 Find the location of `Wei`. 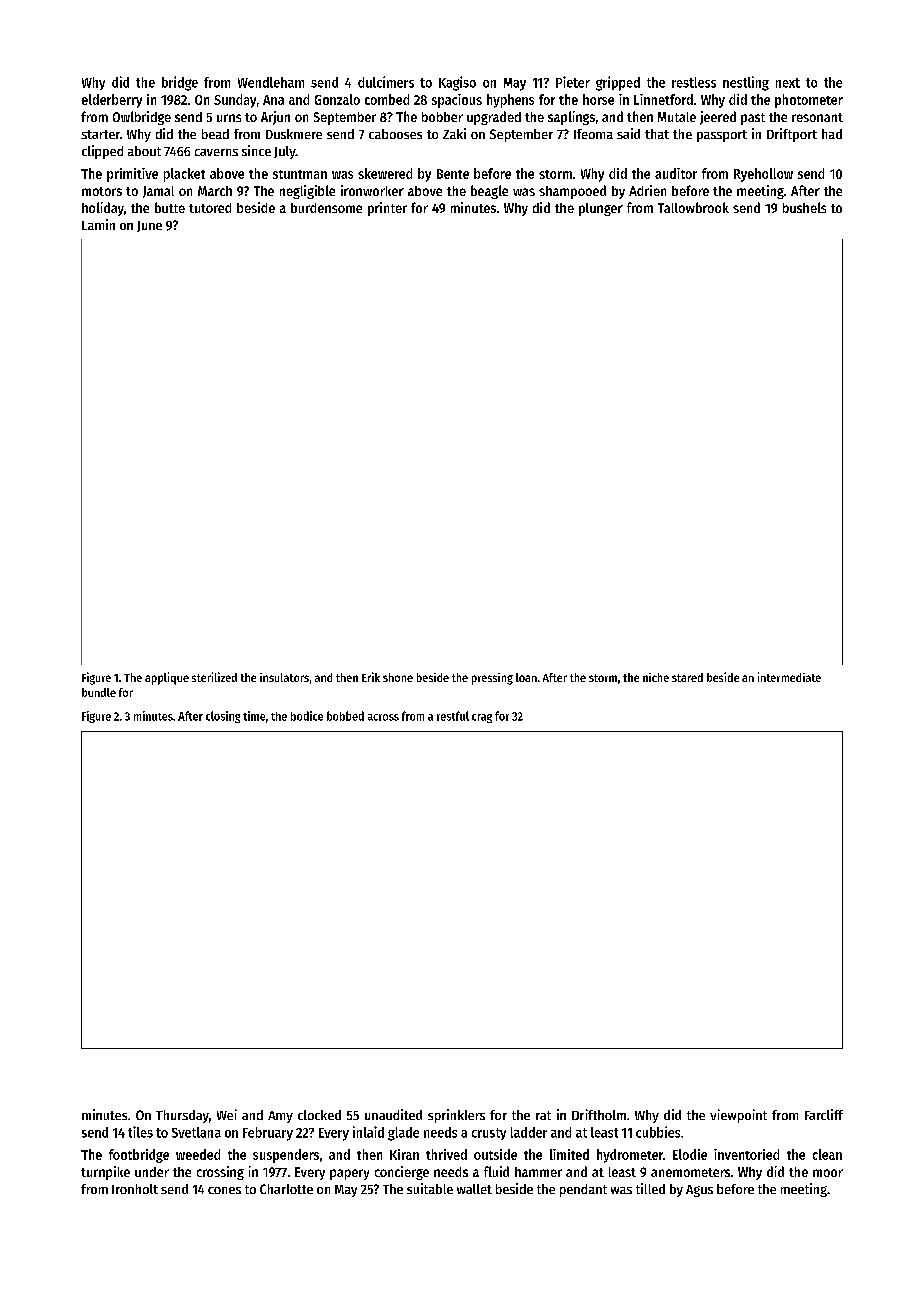

Wei is located at coordinates (227, 1114).
